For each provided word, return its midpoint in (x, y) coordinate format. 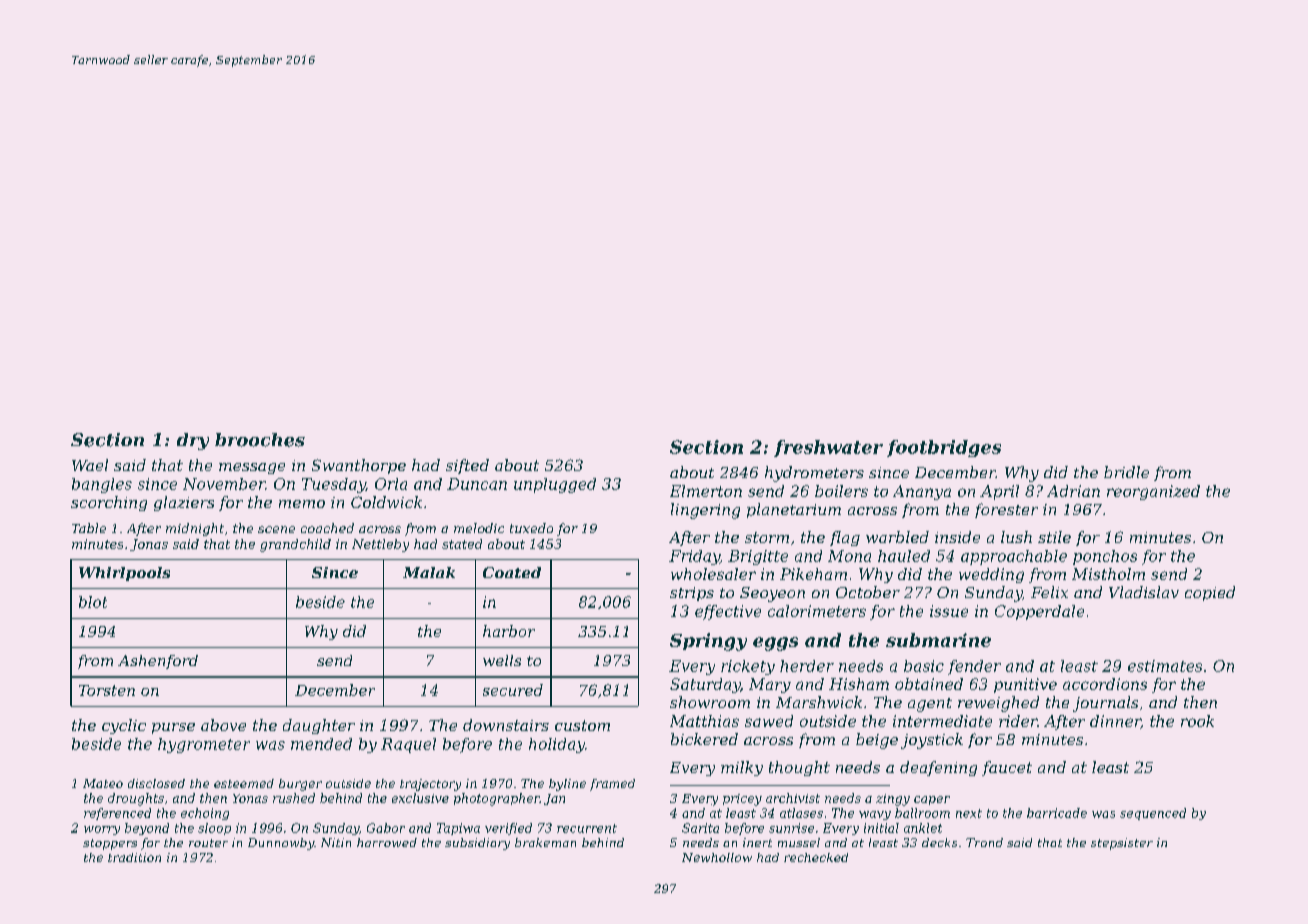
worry (102, 830)
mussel (799, 842)
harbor (509, 631)
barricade (1057, 813)
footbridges (944, 448)
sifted (467, 466)
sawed (769, 721)
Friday (694, 557)
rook (1197, 721)
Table (89, 528)
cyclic (124, 726)
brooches (260, 440)
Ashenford (158, 662)
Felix (1049, 592)
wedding (991, 575)
